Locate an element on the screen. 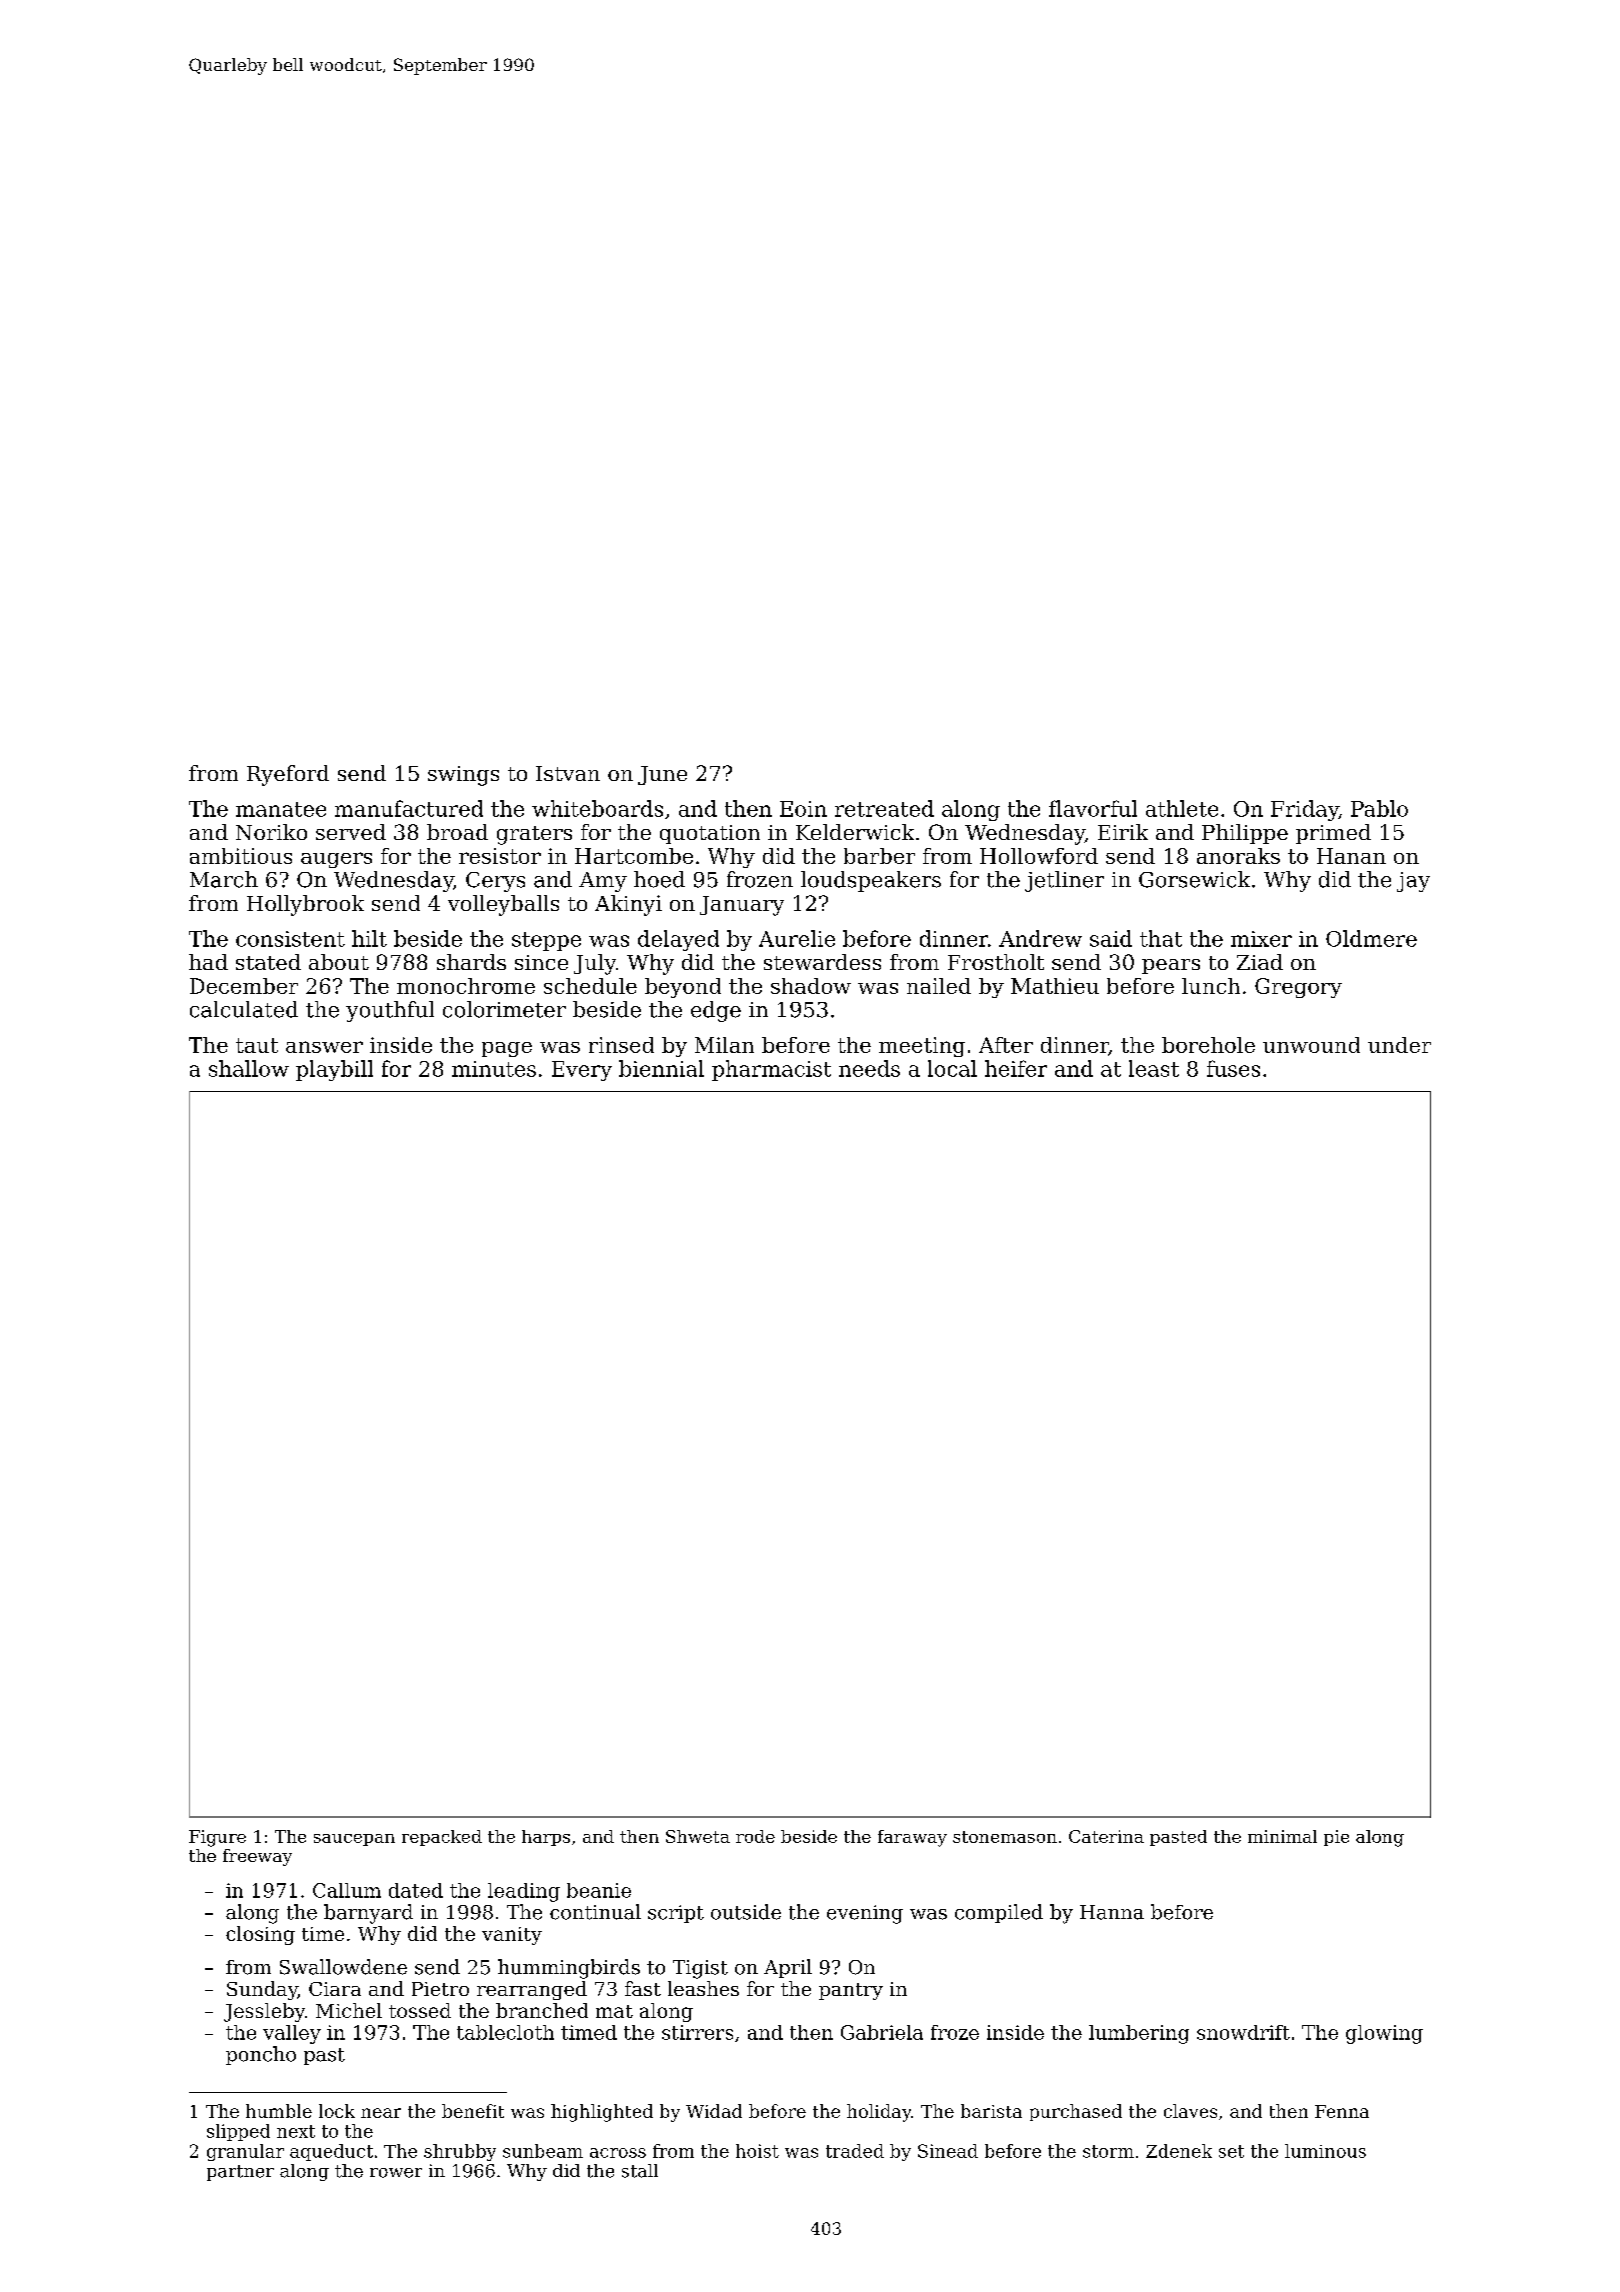 The width and height of the screenshot is (1620, 2292). Kelderwick is located at coordinates (855, 832).
